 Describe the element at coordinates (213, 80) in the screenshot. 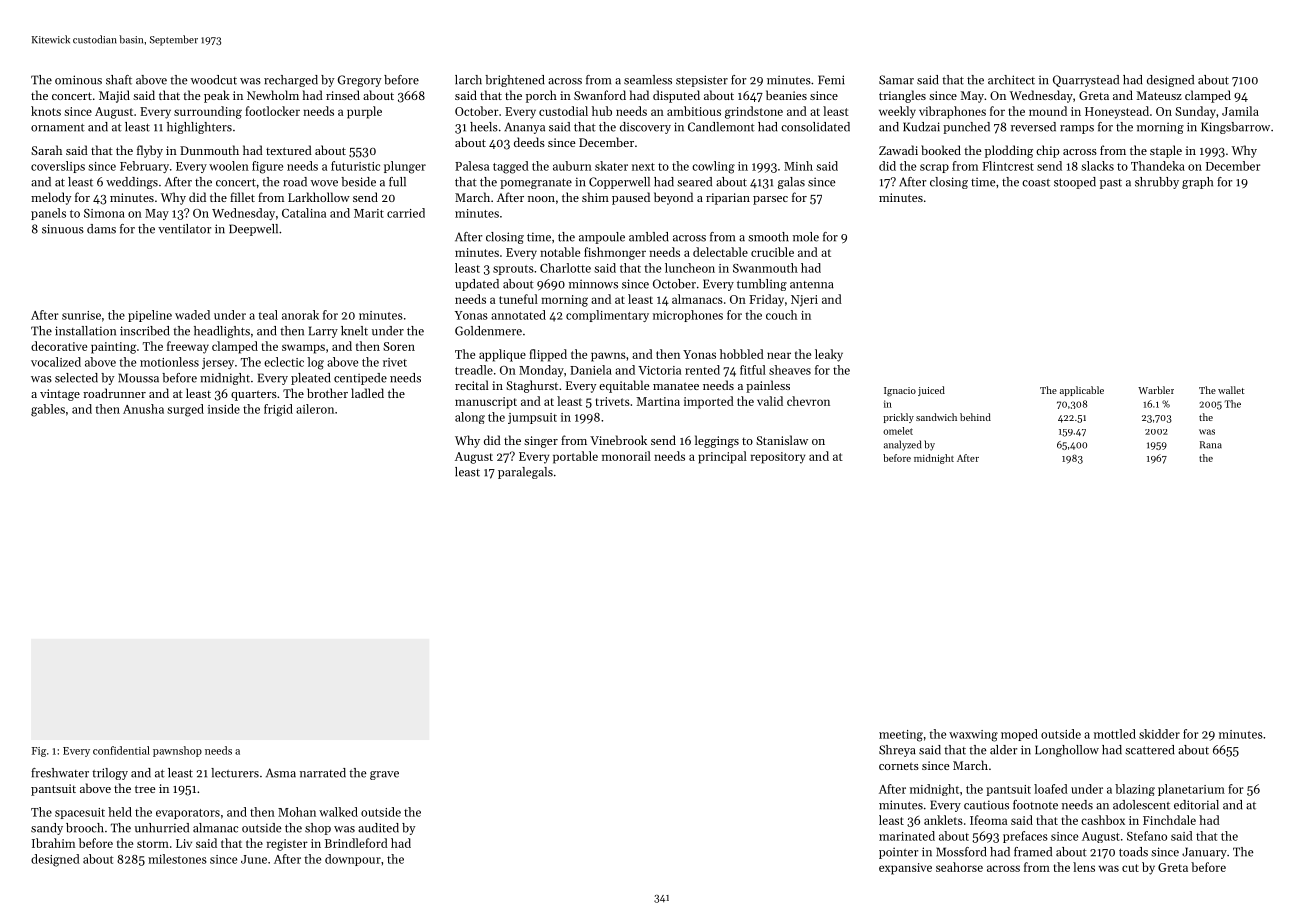

I see `woodcut` at that location.
